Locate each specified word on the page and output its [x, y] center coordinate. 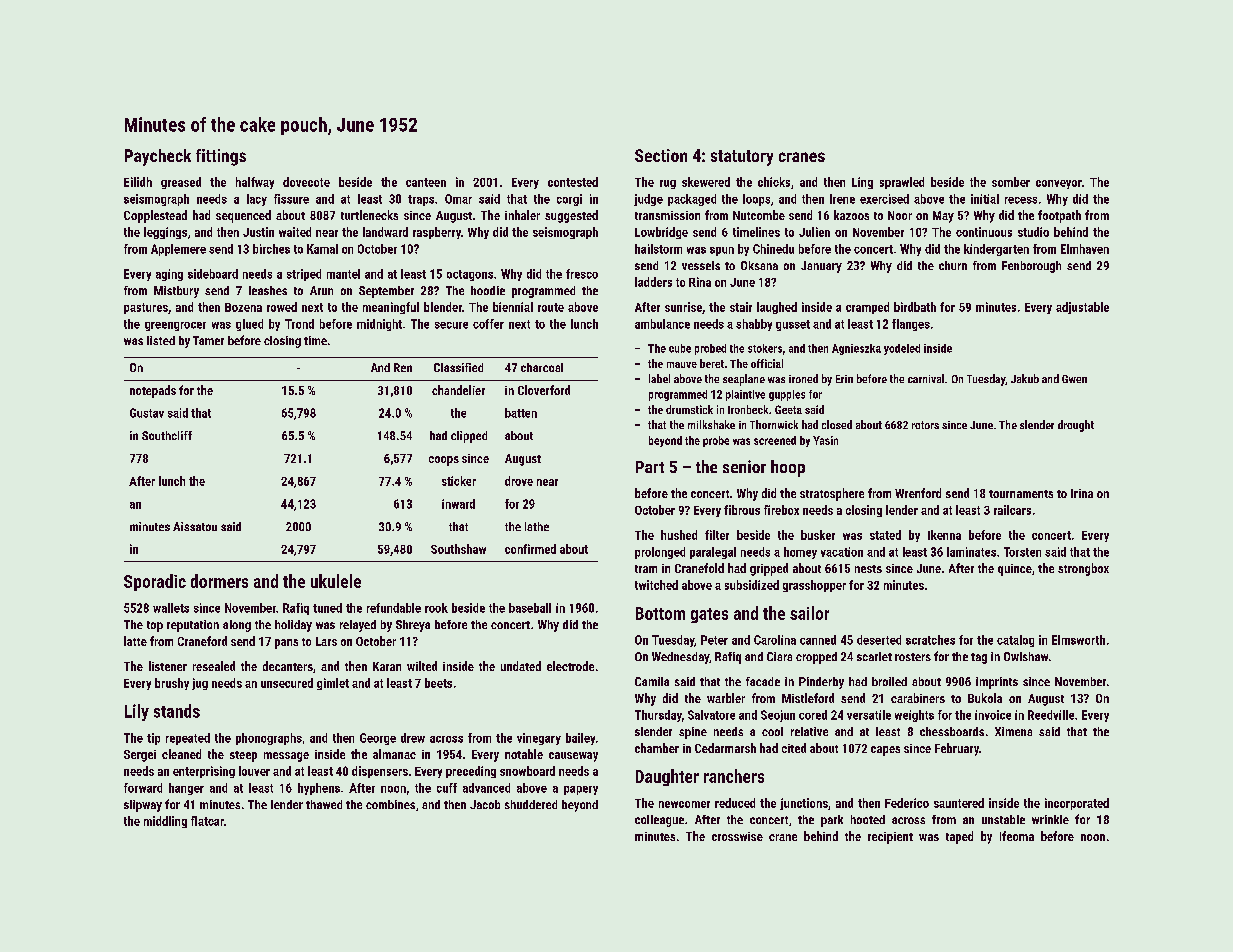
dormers [219, 581]
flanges [911, 325]
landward [385, 232]
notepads [153, 391]
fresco [582, 274]
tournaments [1021, 494]
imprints [997, 683]
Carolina [775, 640]
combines [390, 804]
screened [775, 440]
